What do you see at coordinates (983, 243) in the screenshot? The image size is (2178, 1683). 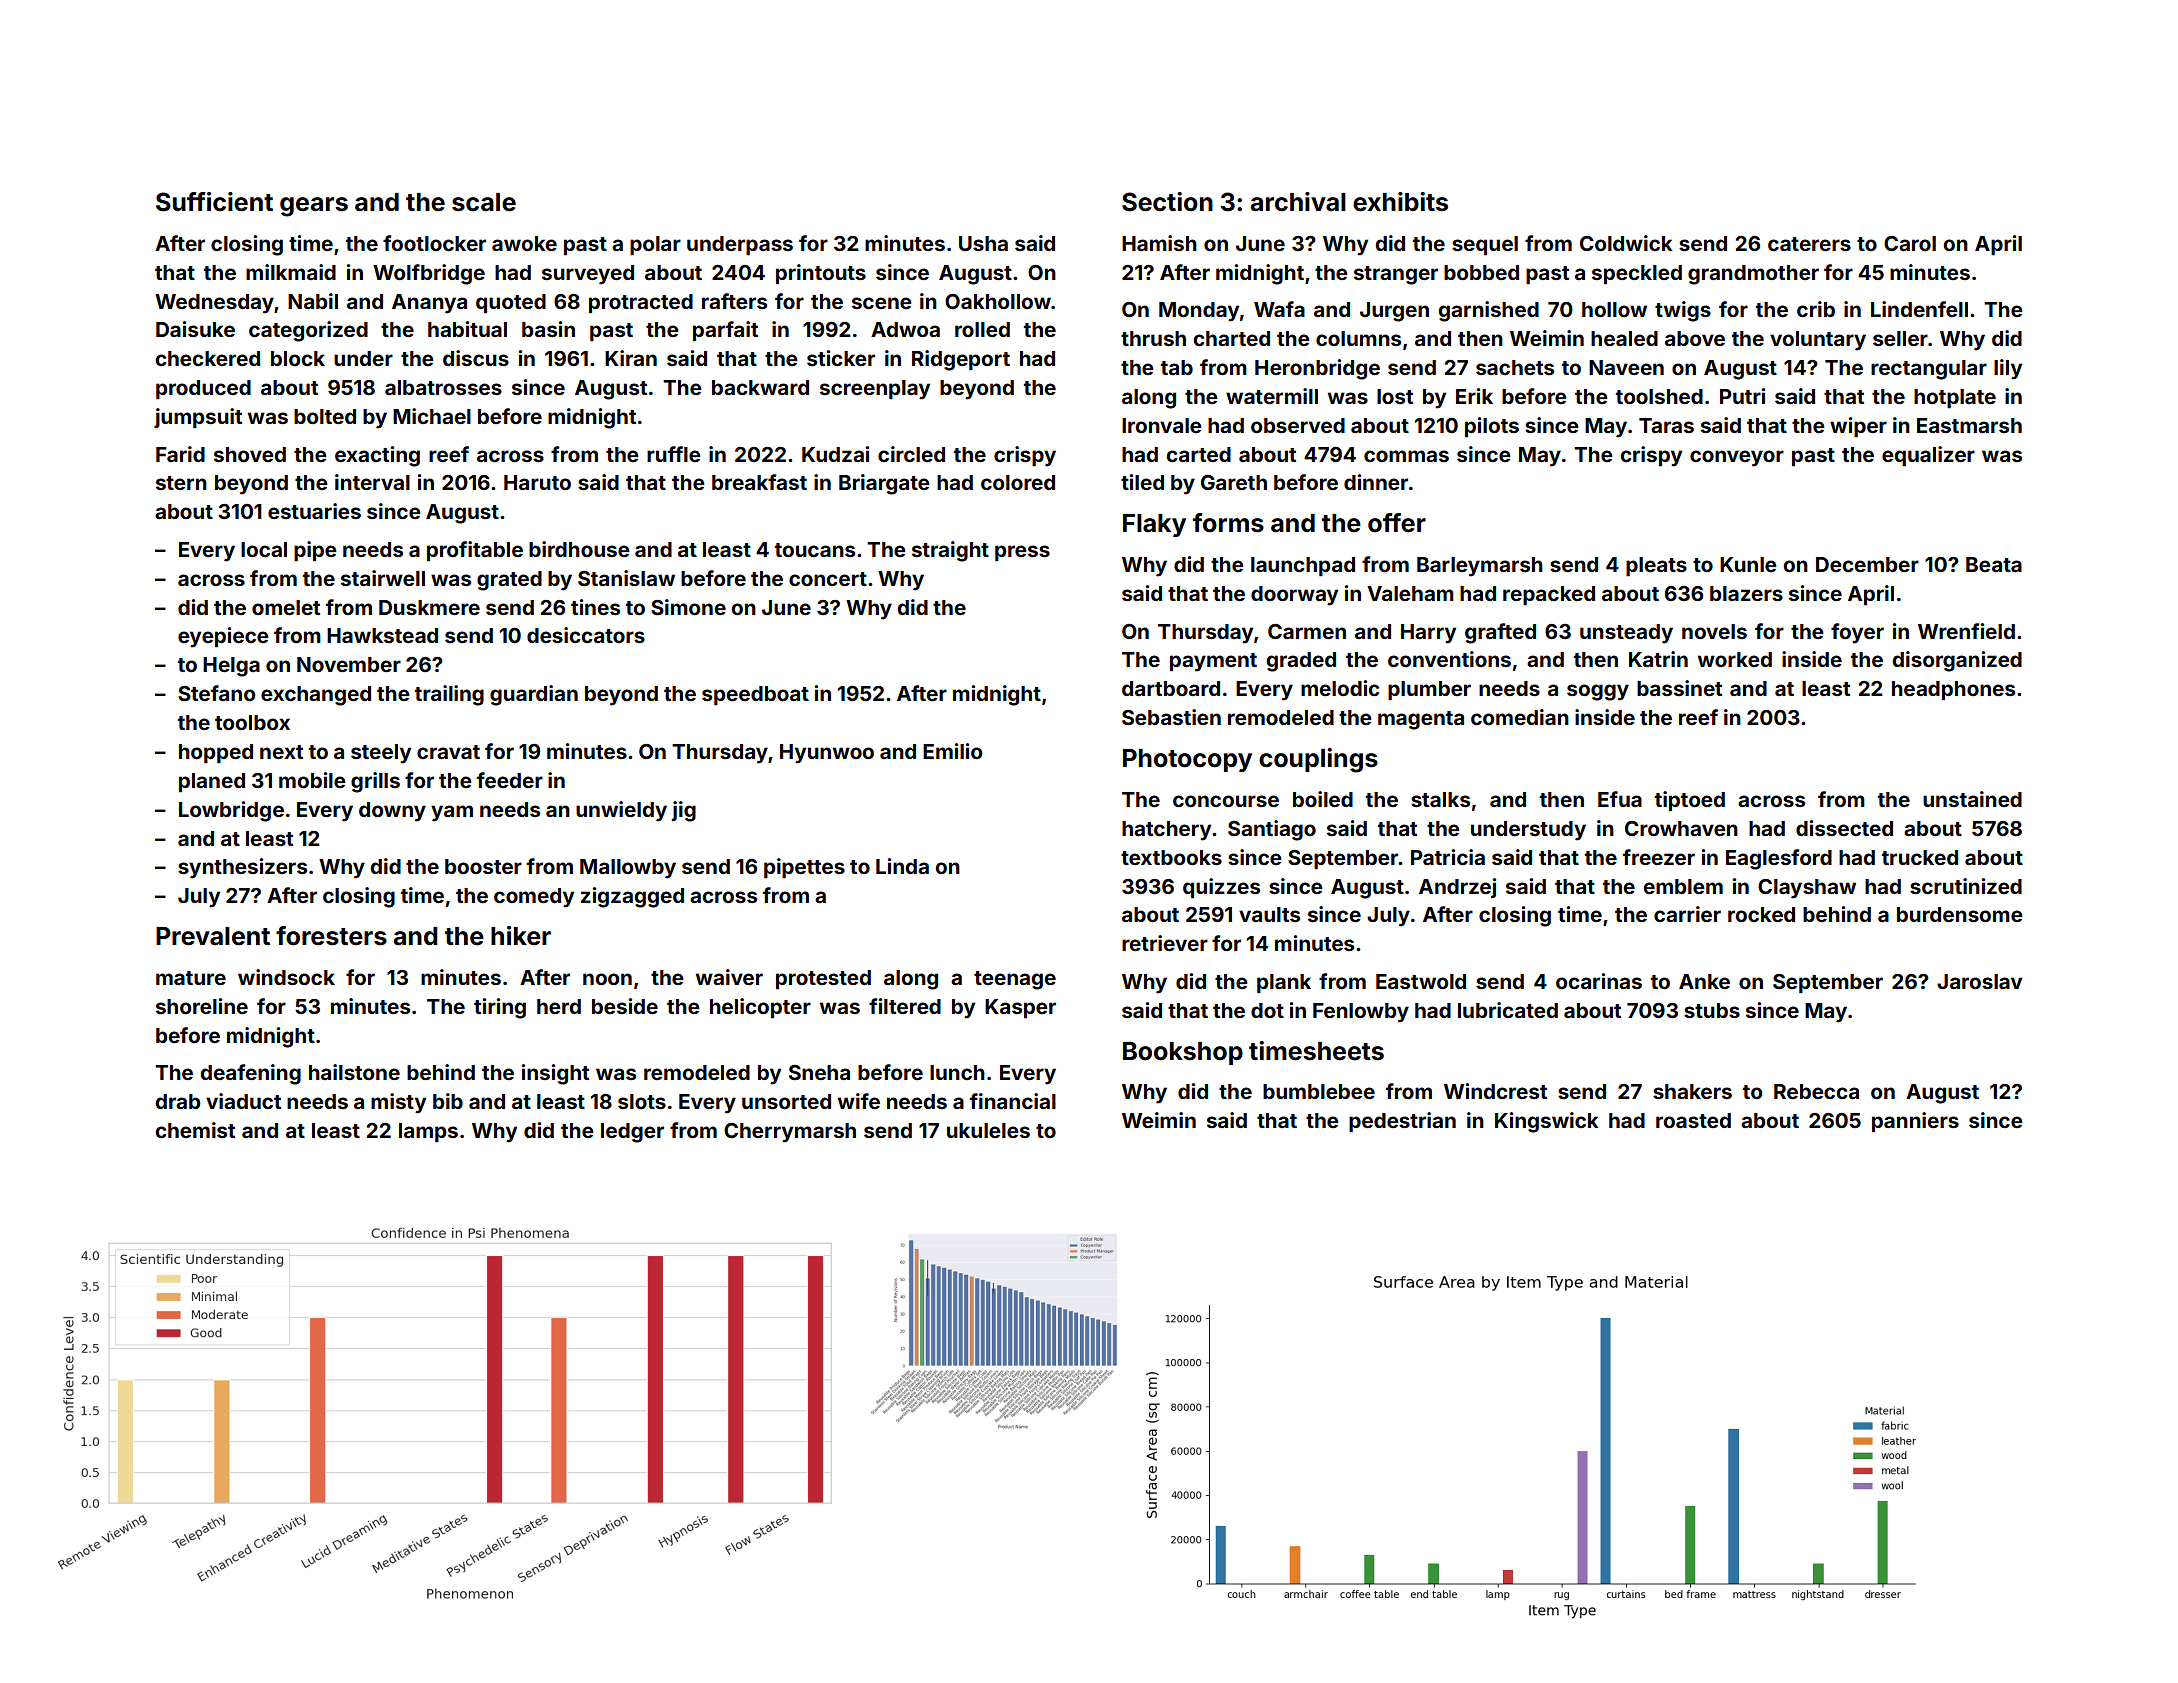 I see `Usha` at bounding box center [983, 243].
